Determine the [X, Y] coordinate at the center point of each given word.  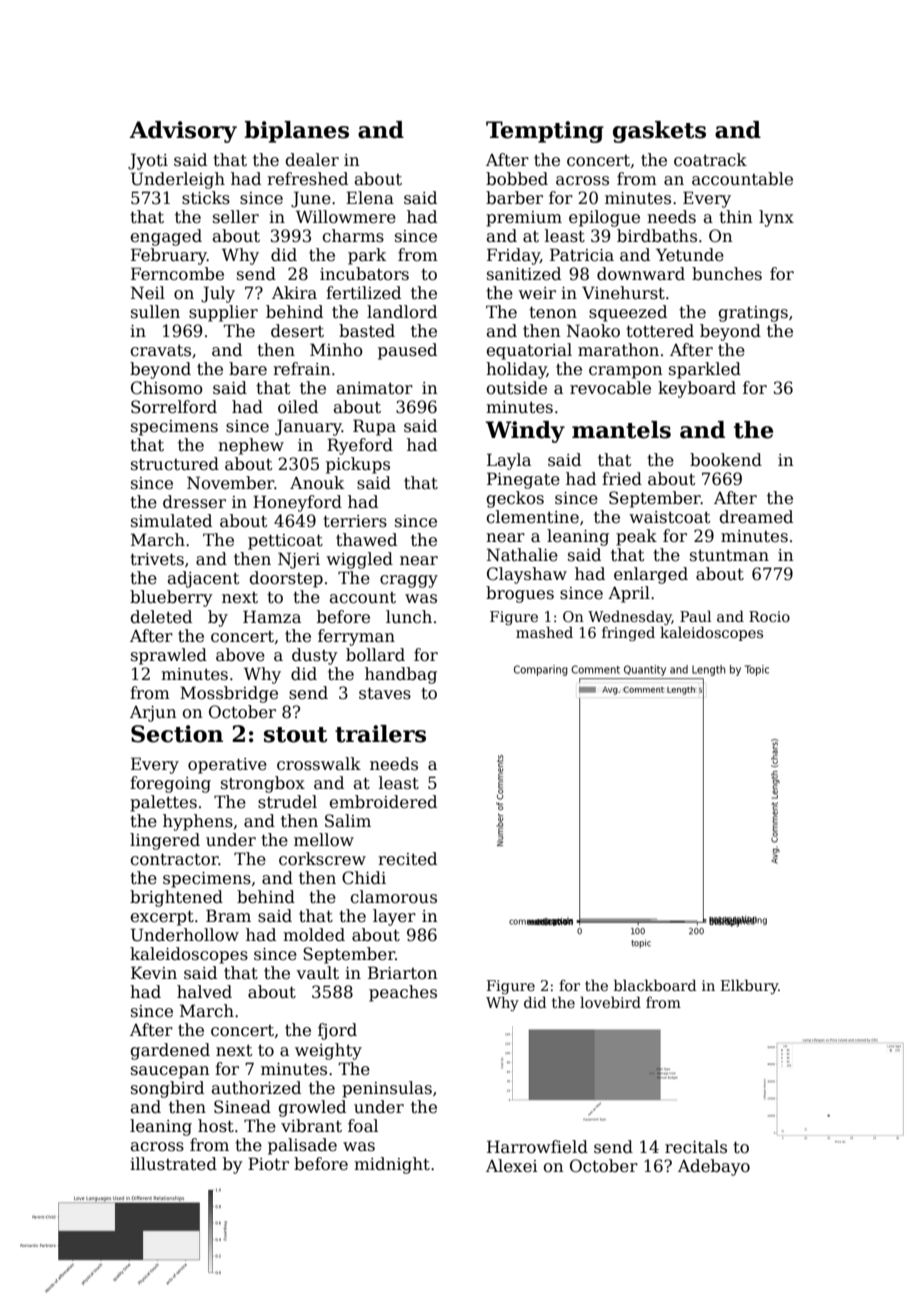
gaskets [659, 132]
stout [295, 735]
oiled [298, 407]
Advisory [183, 132]
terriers [355, 521]
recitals [696, 1147]
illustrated [173, 1164]
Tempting [545, 132]
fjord [337, 1031]
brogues [520, 594]
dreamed [756, 517]
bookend [726, 460]
